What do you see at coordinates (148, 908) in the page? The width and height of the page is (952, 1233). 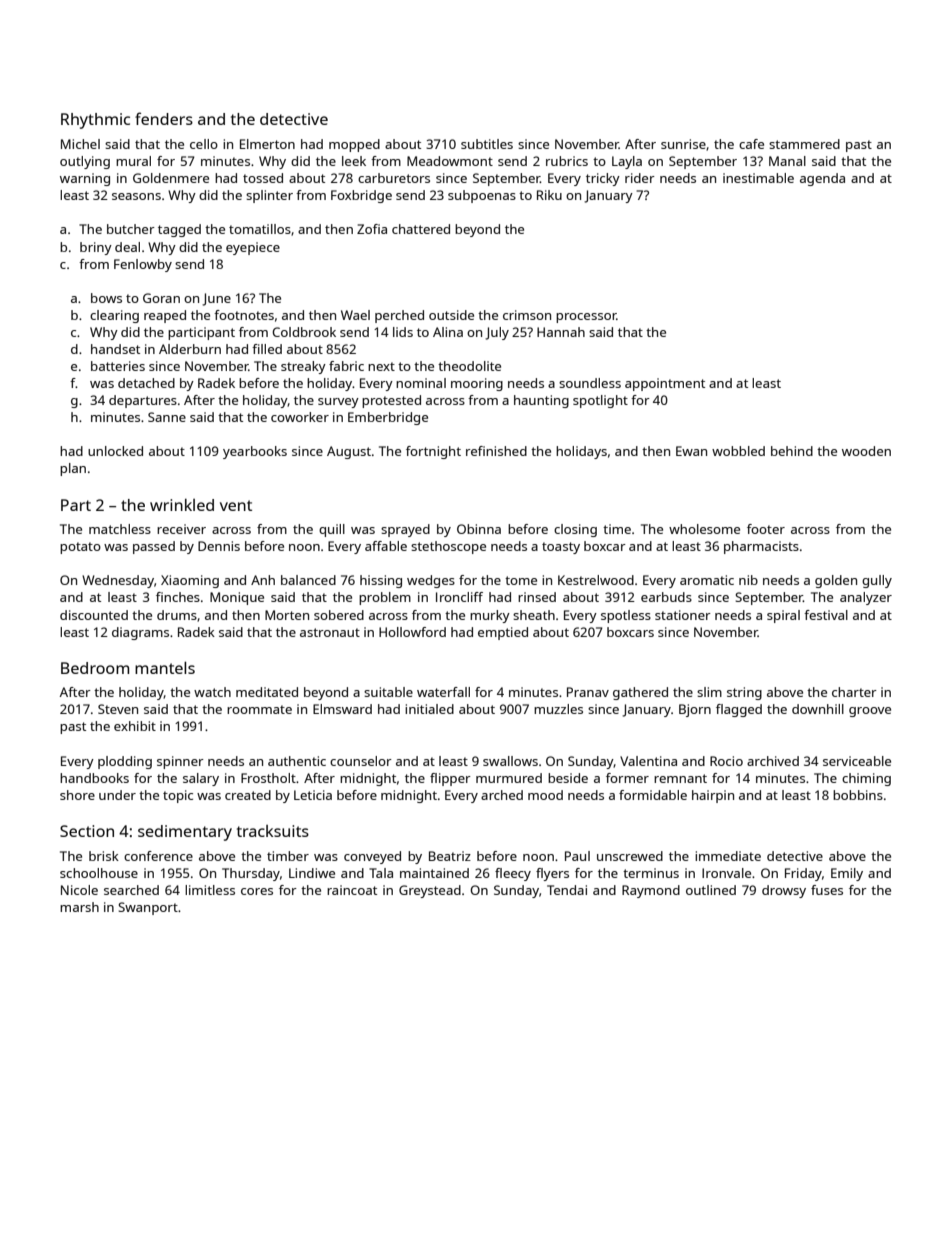 I see `Swanport` at bounding box center [148, 908].
